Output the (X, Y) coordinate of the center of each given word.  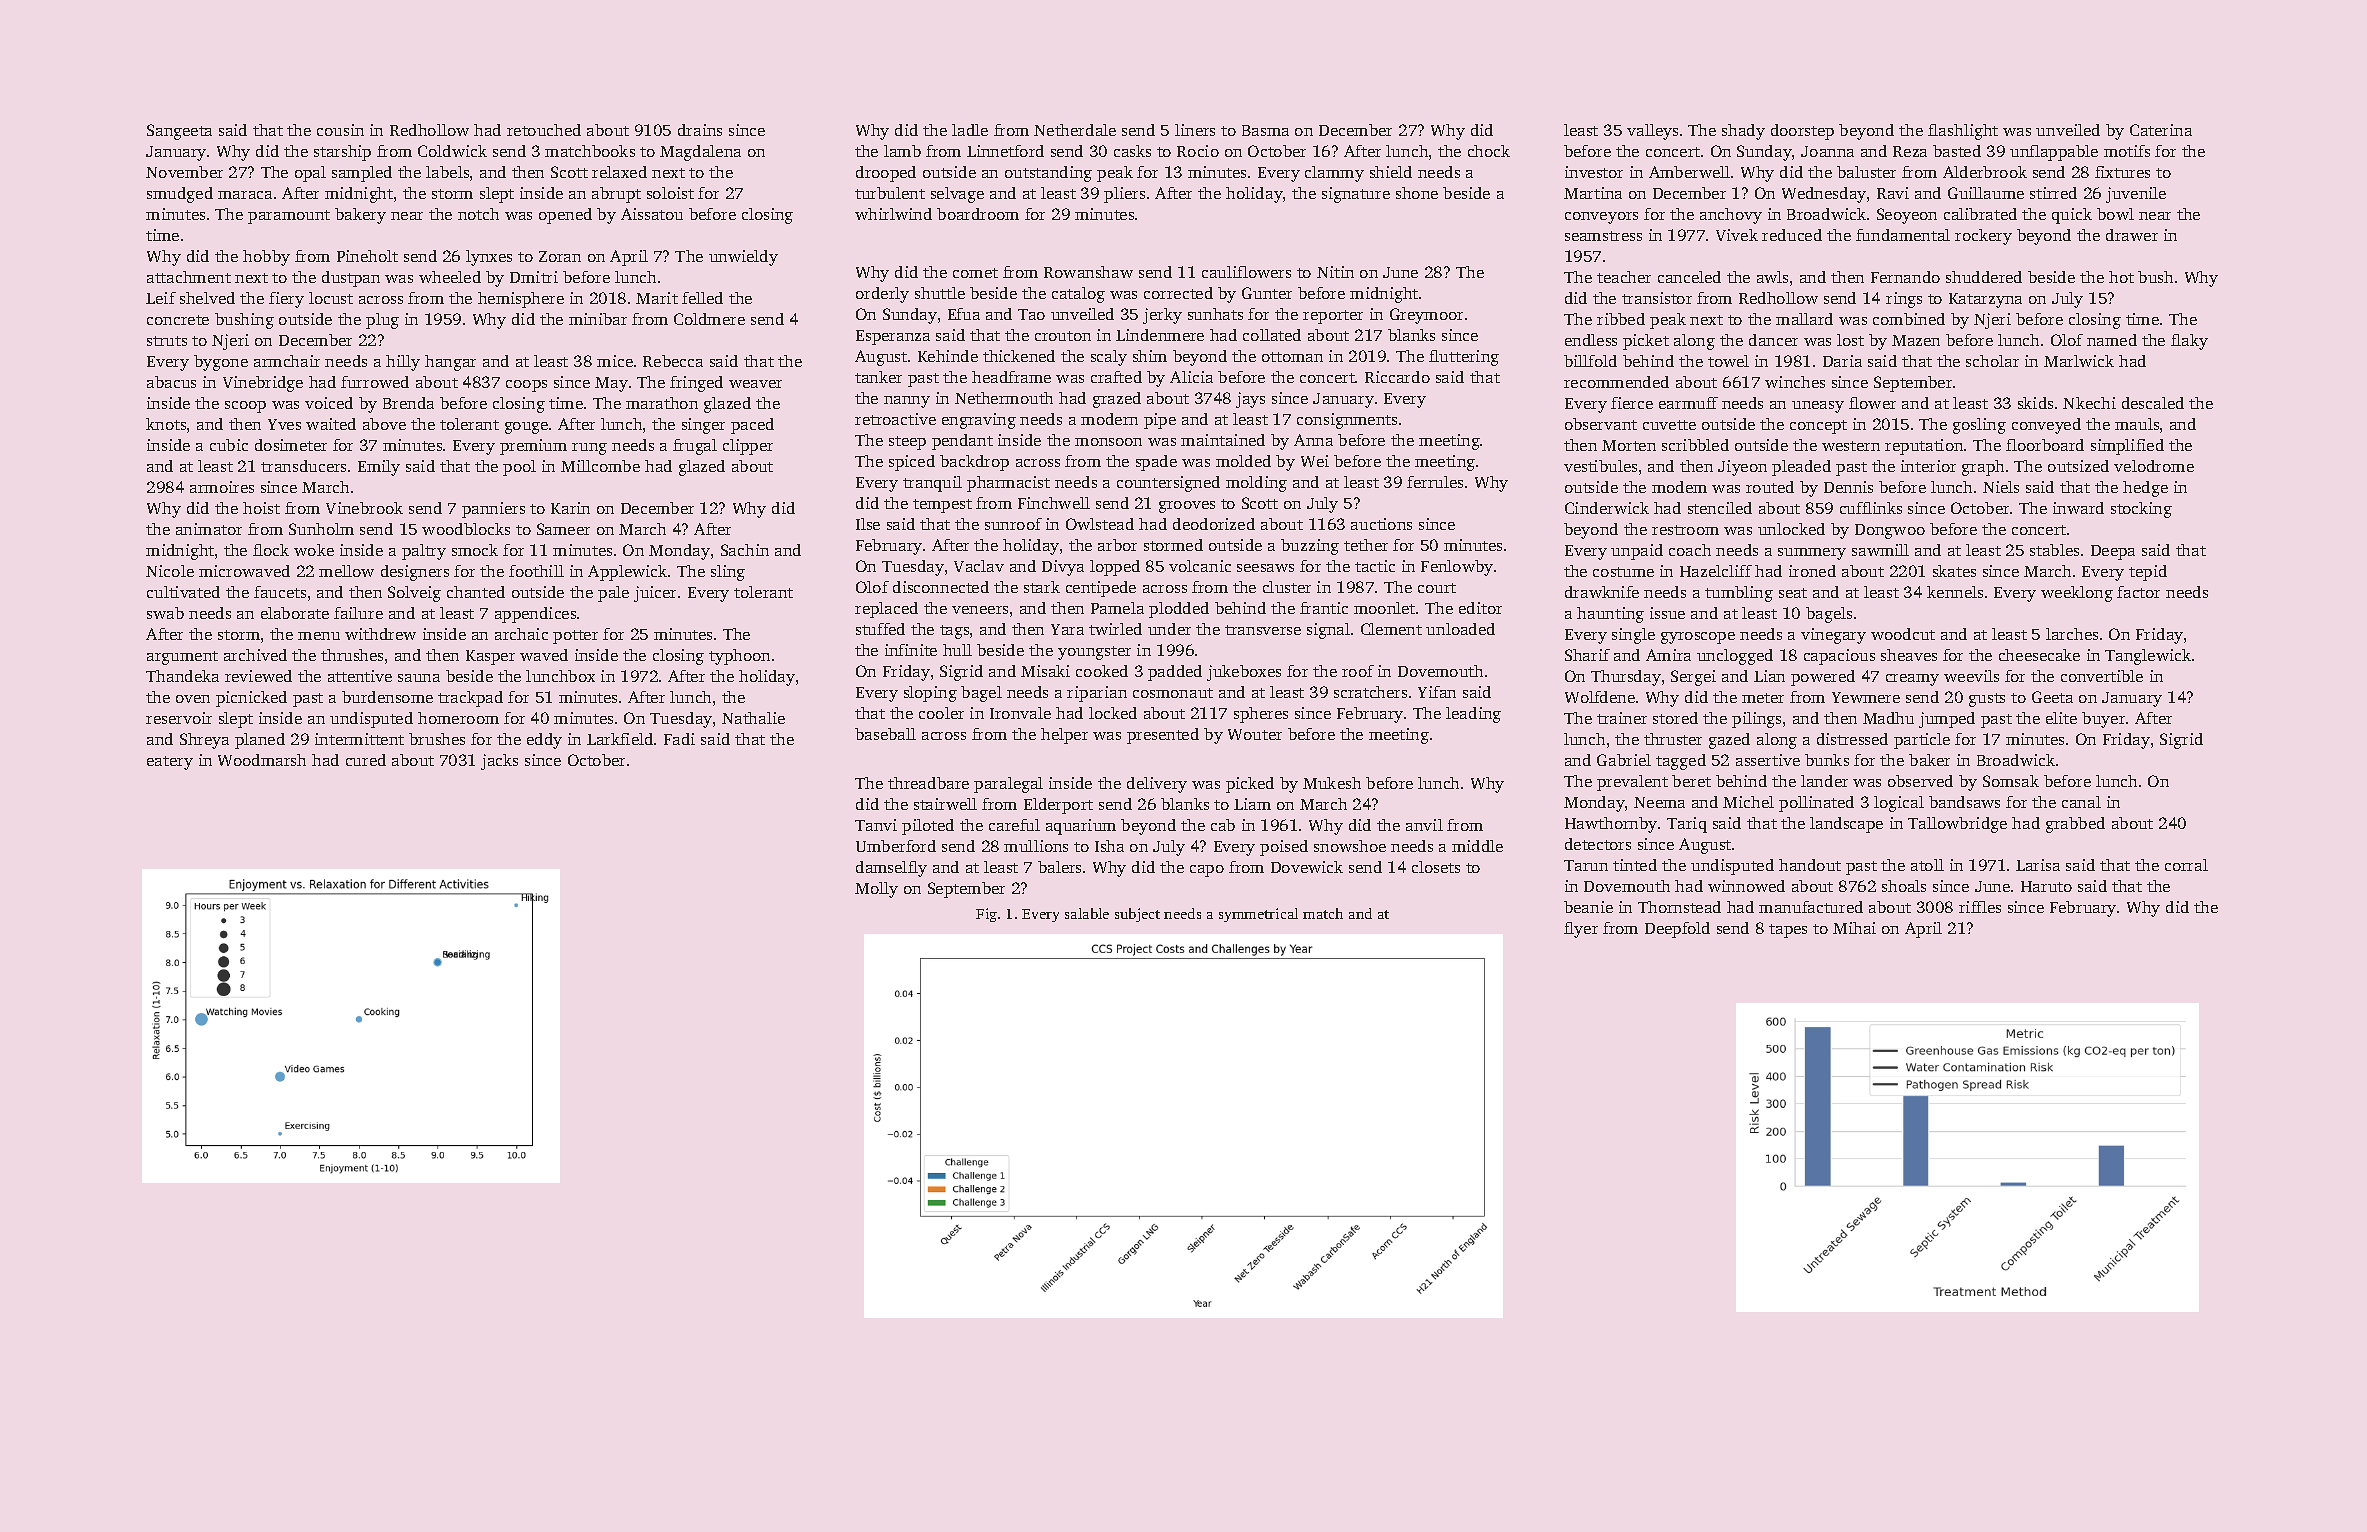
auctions (1381, 524)
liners (1195, 130)
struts (167, 341)
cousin (340, 130)
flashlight (1963, 132)
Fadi (679, 739)
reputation (1924, 447)
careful (1014, 825)
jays (1250, 400)
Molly (876, 890)
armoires (222, 487)
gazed (1729, 741)
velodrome (2154, 466)
